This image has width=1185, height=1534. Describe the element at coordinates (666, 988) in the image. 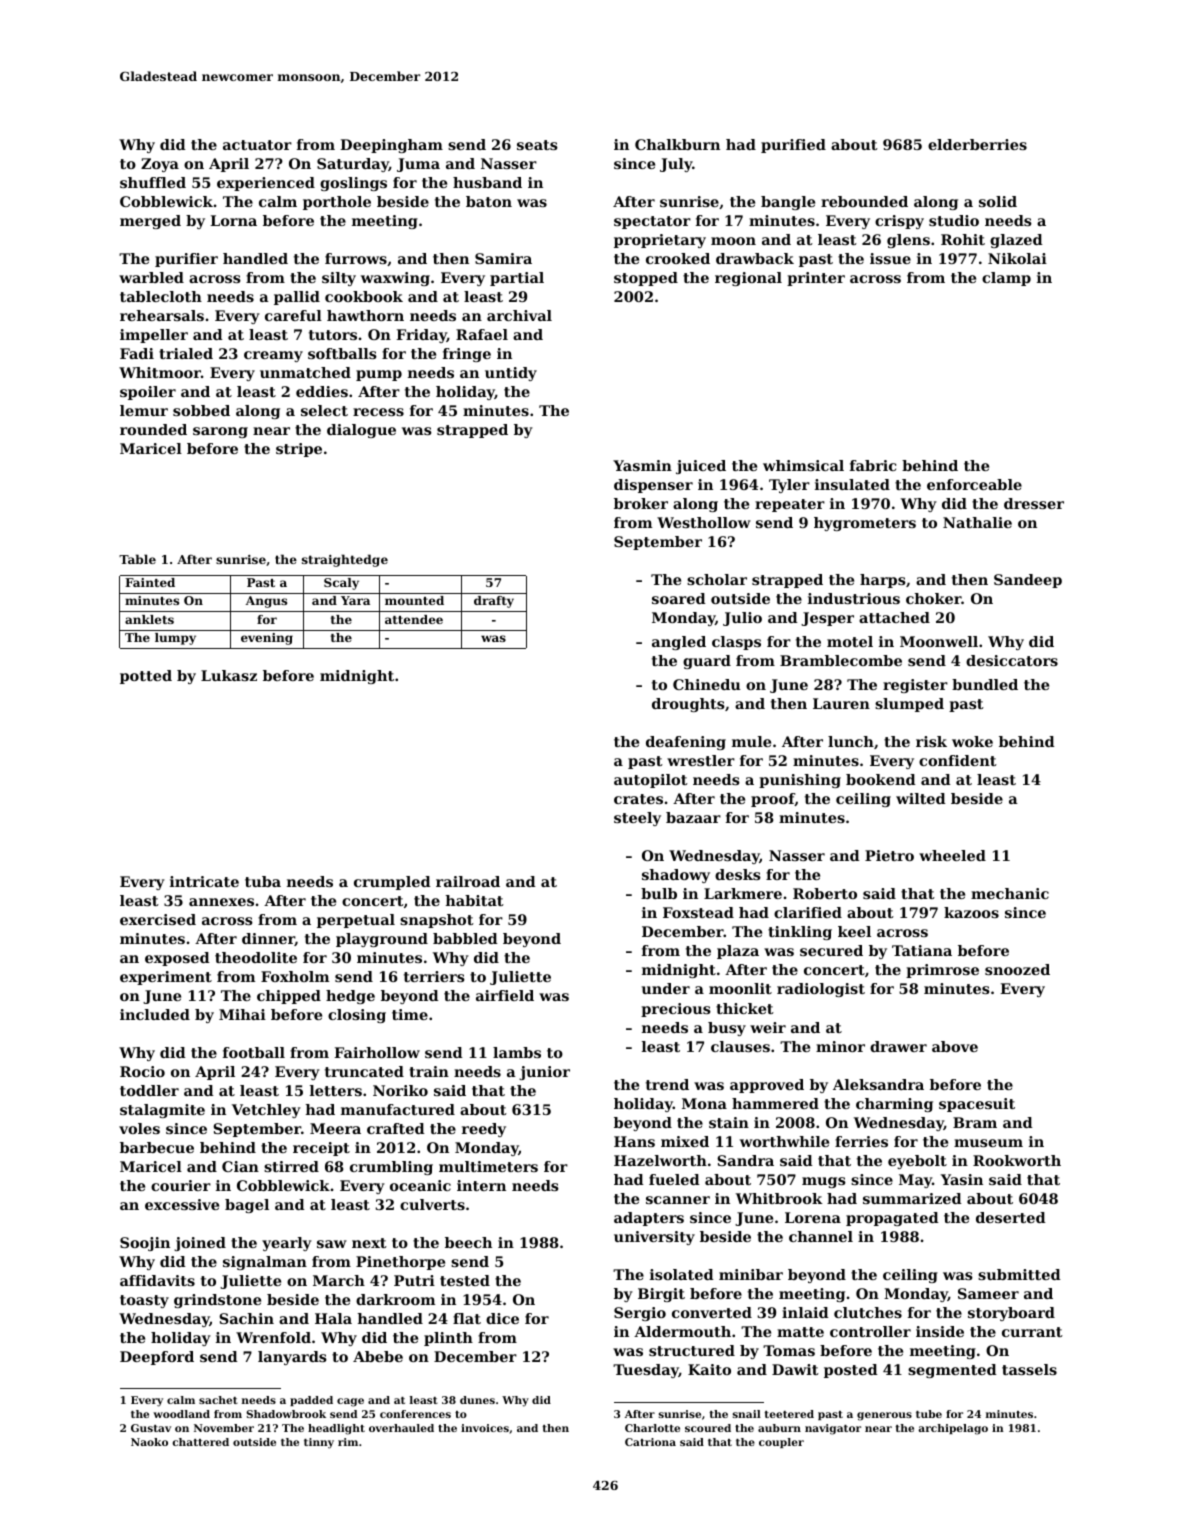

I see `under` at that location.
